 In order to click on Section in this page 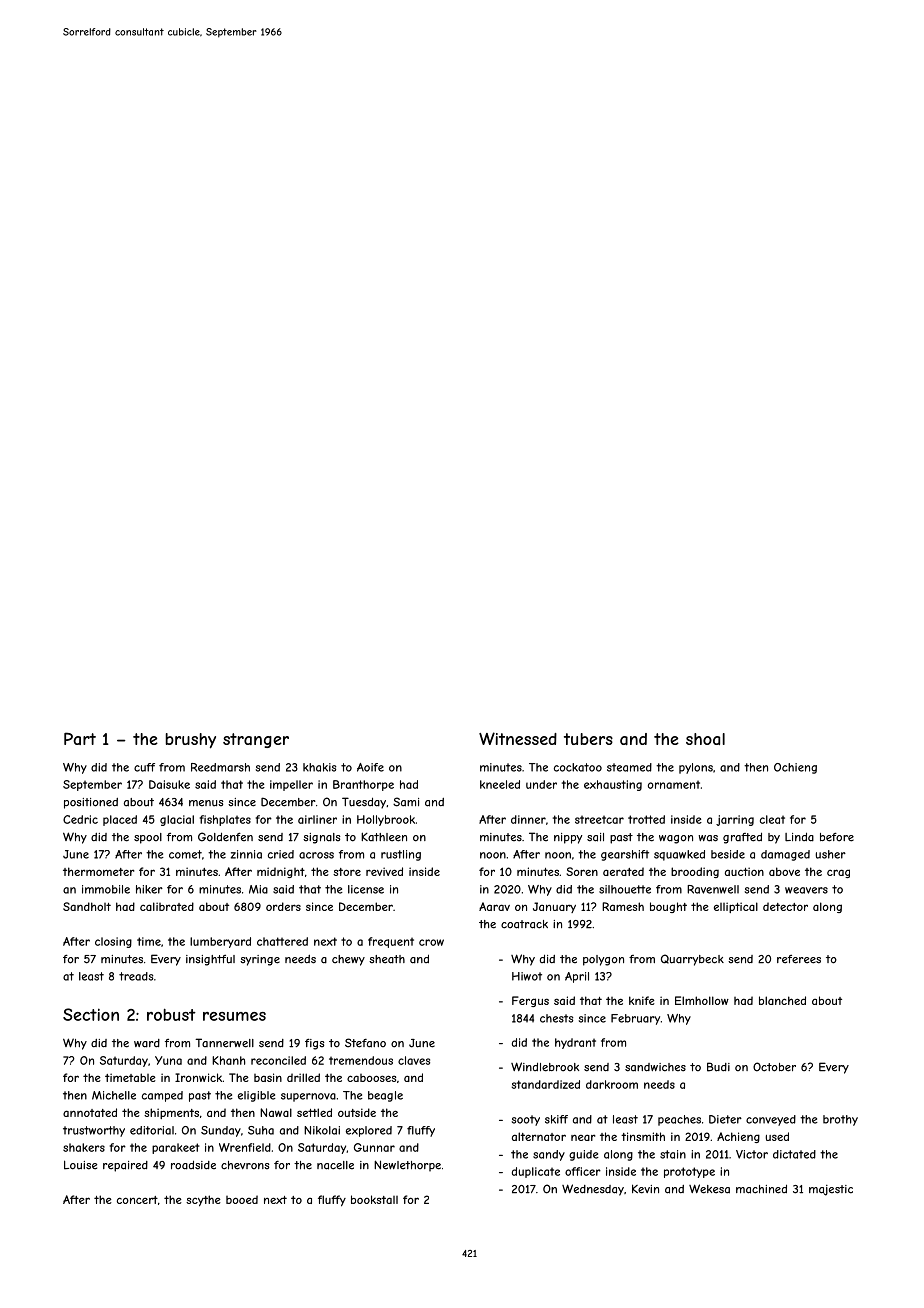, I will do `click(91, 1014)`.
